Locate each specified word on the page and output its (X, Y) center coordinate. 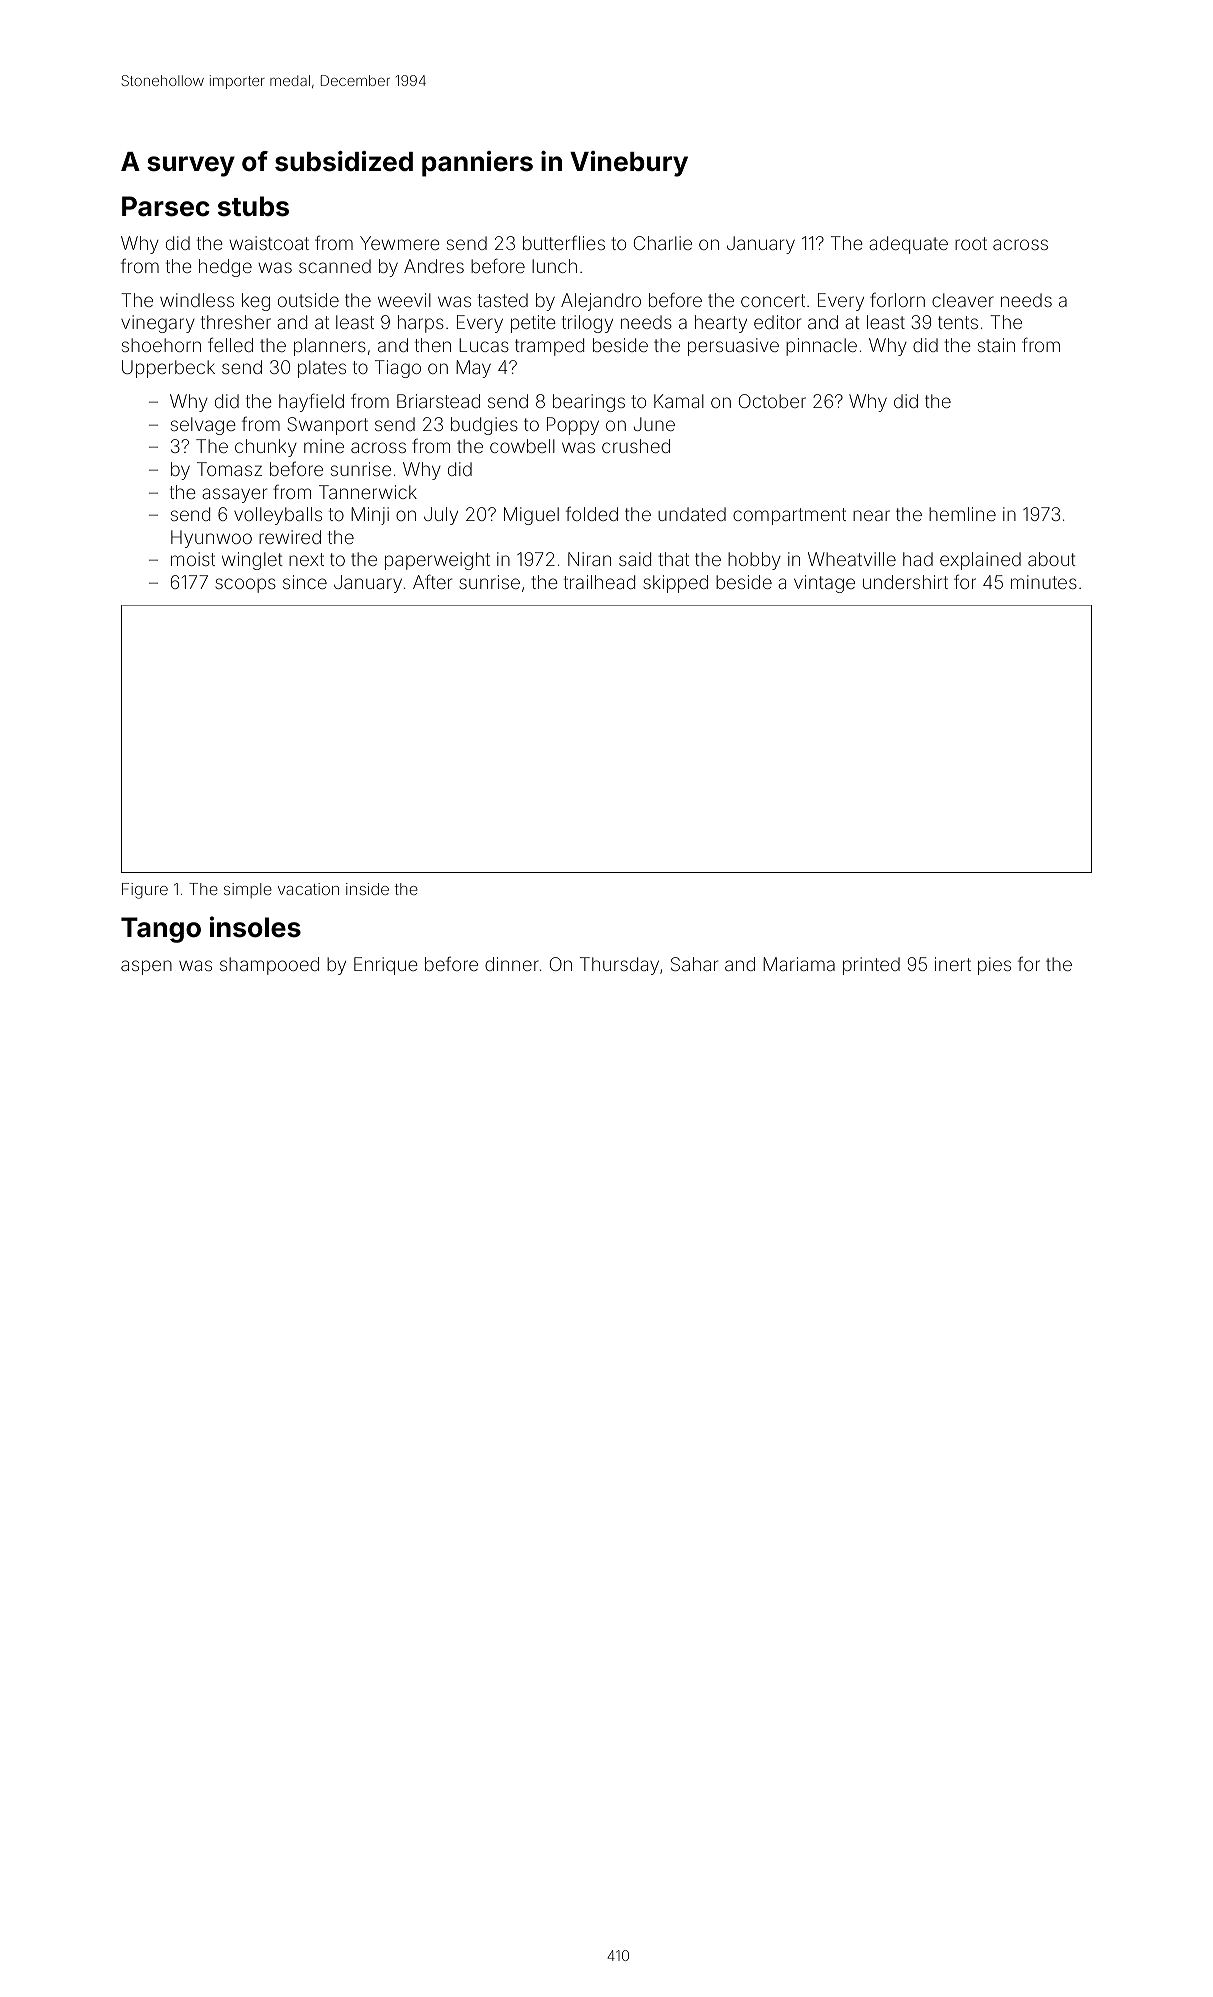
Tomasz (229, 469)
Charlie (663, 243)
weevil (404, 300)
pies (994, 966)
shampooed (269, 966)
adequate (908, 245)
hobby (754, 561)
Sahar (694, 964)
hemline (962, 514)
